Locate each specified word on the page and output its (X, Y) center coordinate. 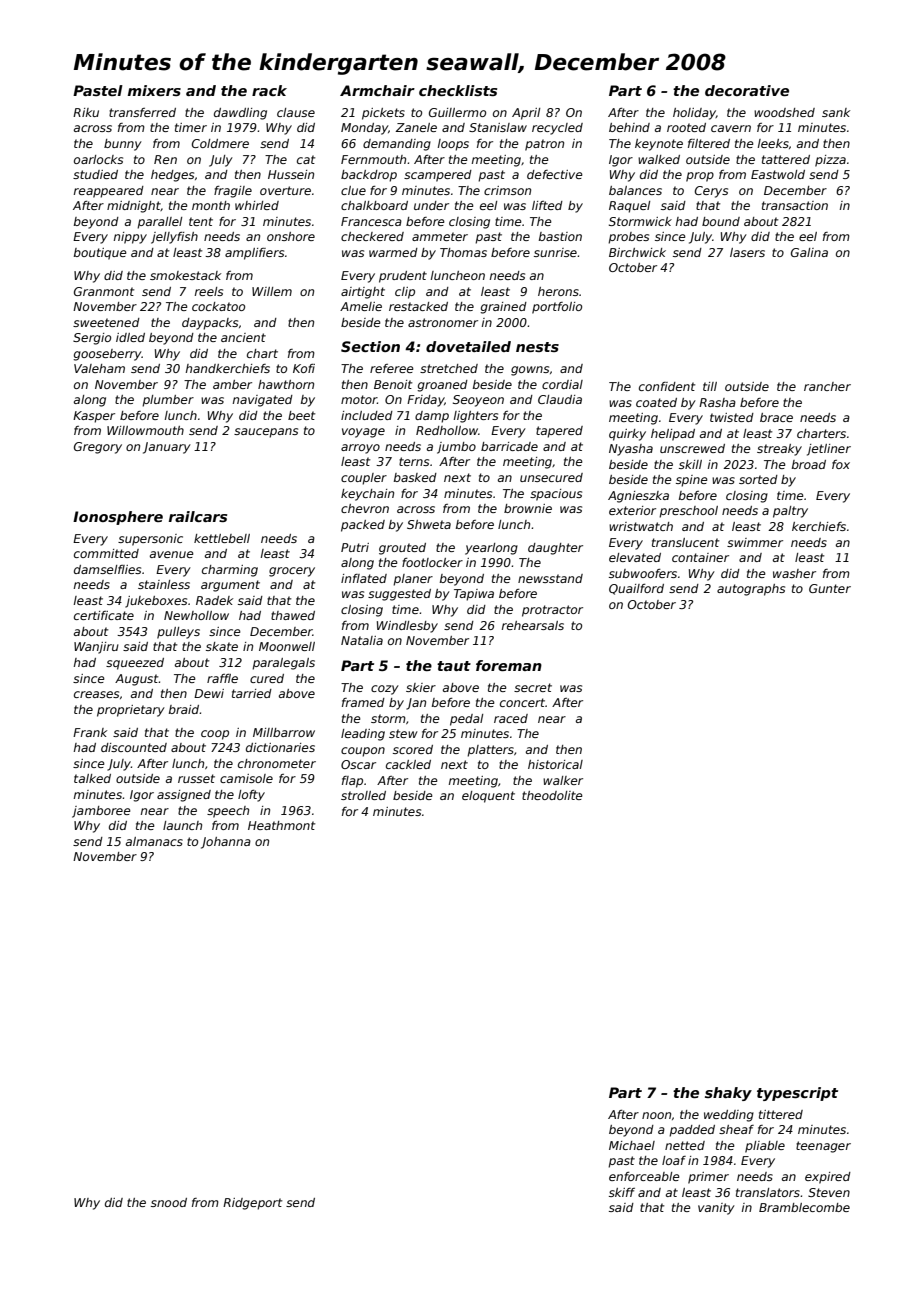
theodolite (552, 795)
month (211, 205)
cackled (408, 764)
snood (169, 1202)
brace (776, 417)
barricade (509, 446)
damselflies (107, 569)
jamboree (101, 812)
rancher (827, 386)
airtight (363, 293)
